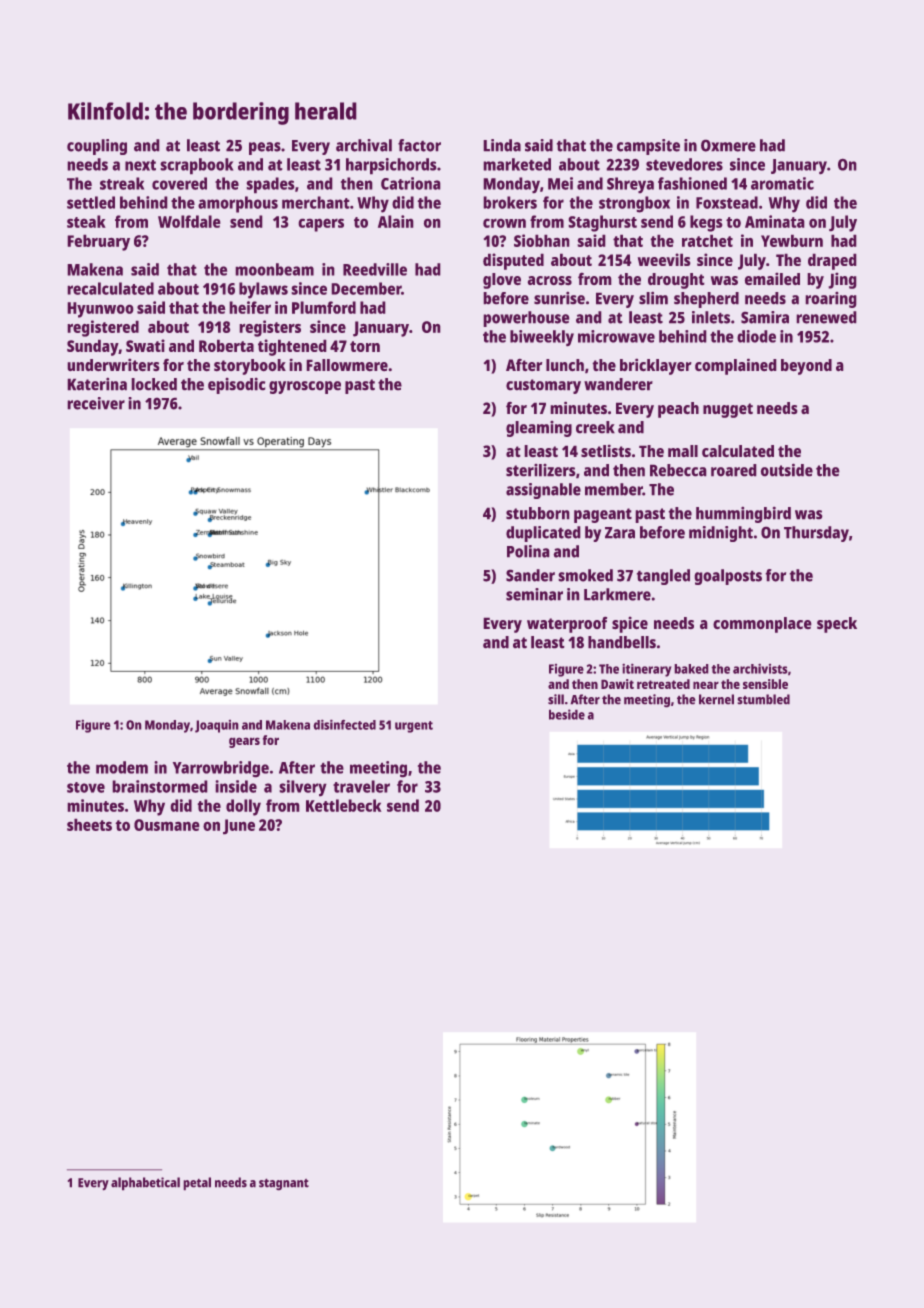 The image size is (924, 1308). What do you see at coordinates (543, 534) in the screenshot?
I see `duplicated` at bounding box center [543, 534].
